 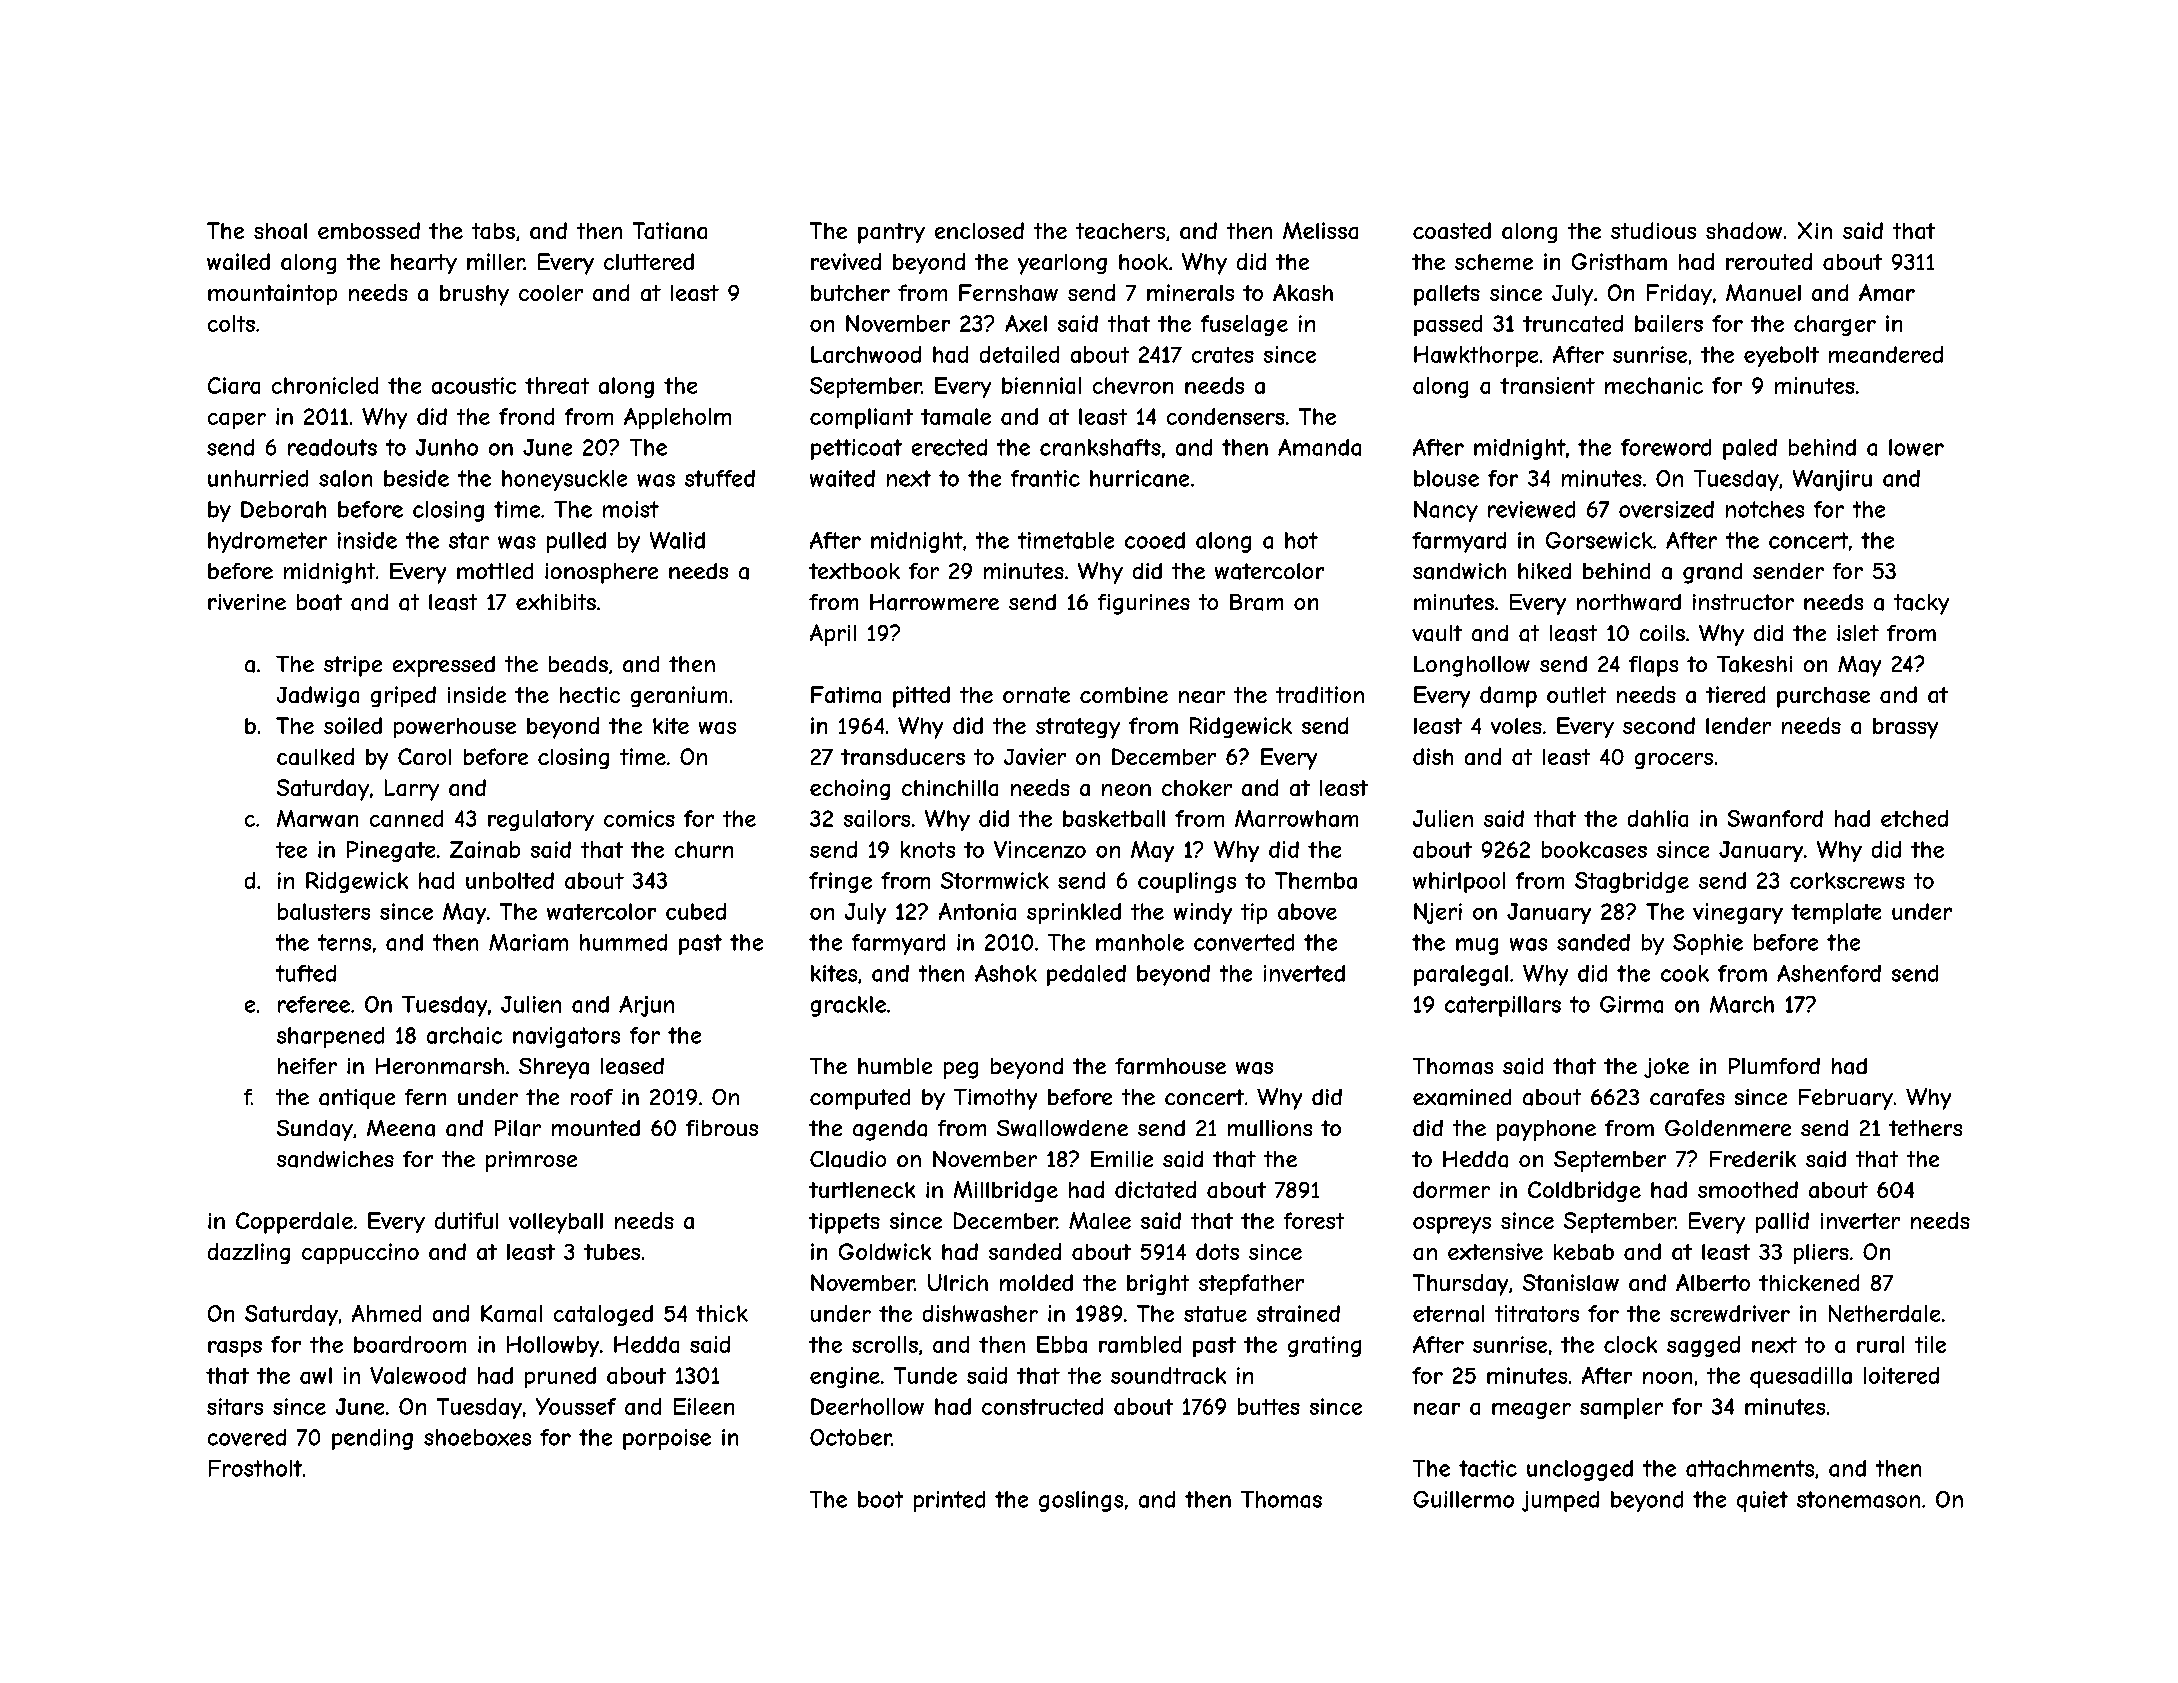 I want to click on meandered, so click(x=1886, y=354).
